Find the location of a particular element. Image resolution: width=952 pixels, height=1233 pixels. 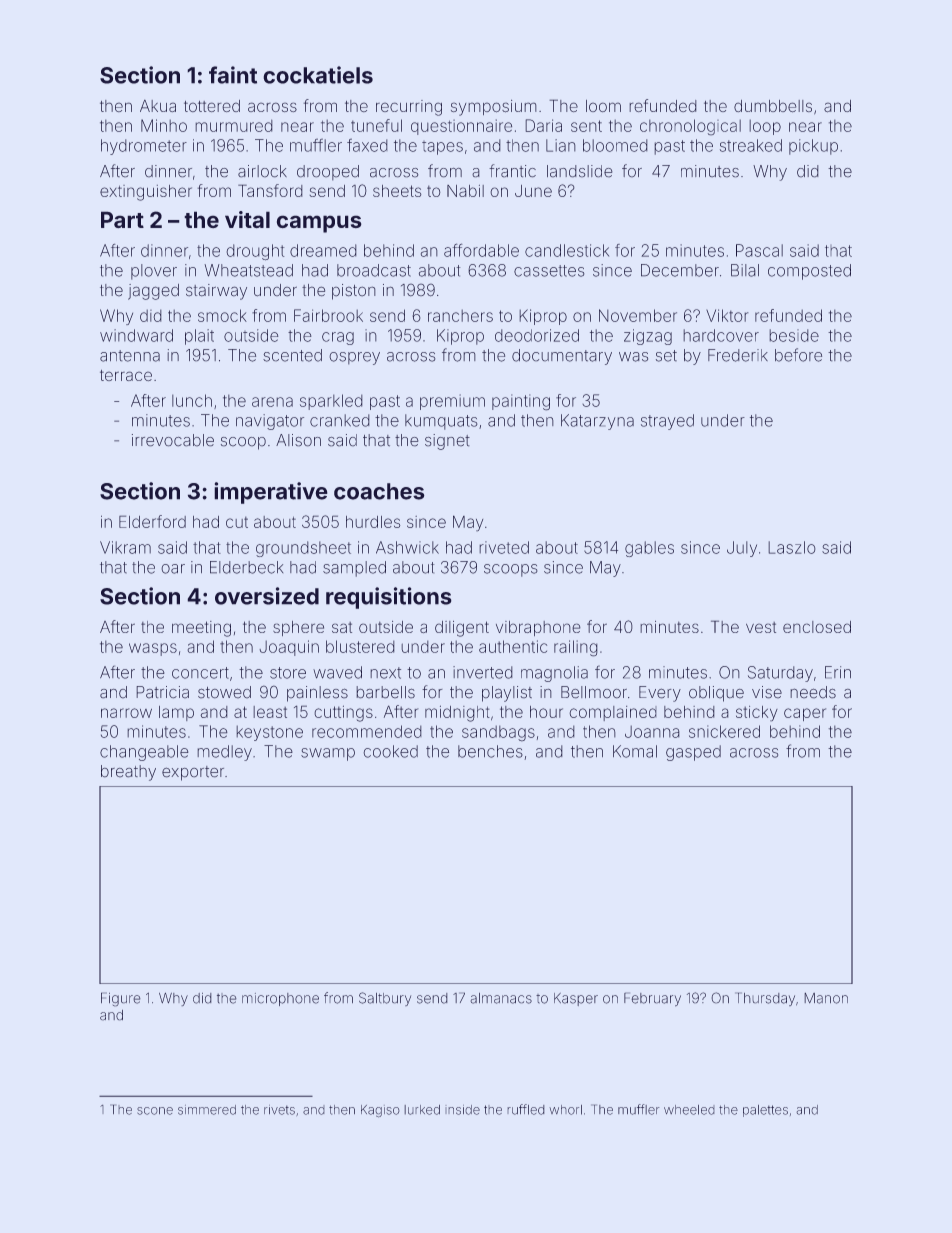

Akua is located at coordinates (158, 106).
